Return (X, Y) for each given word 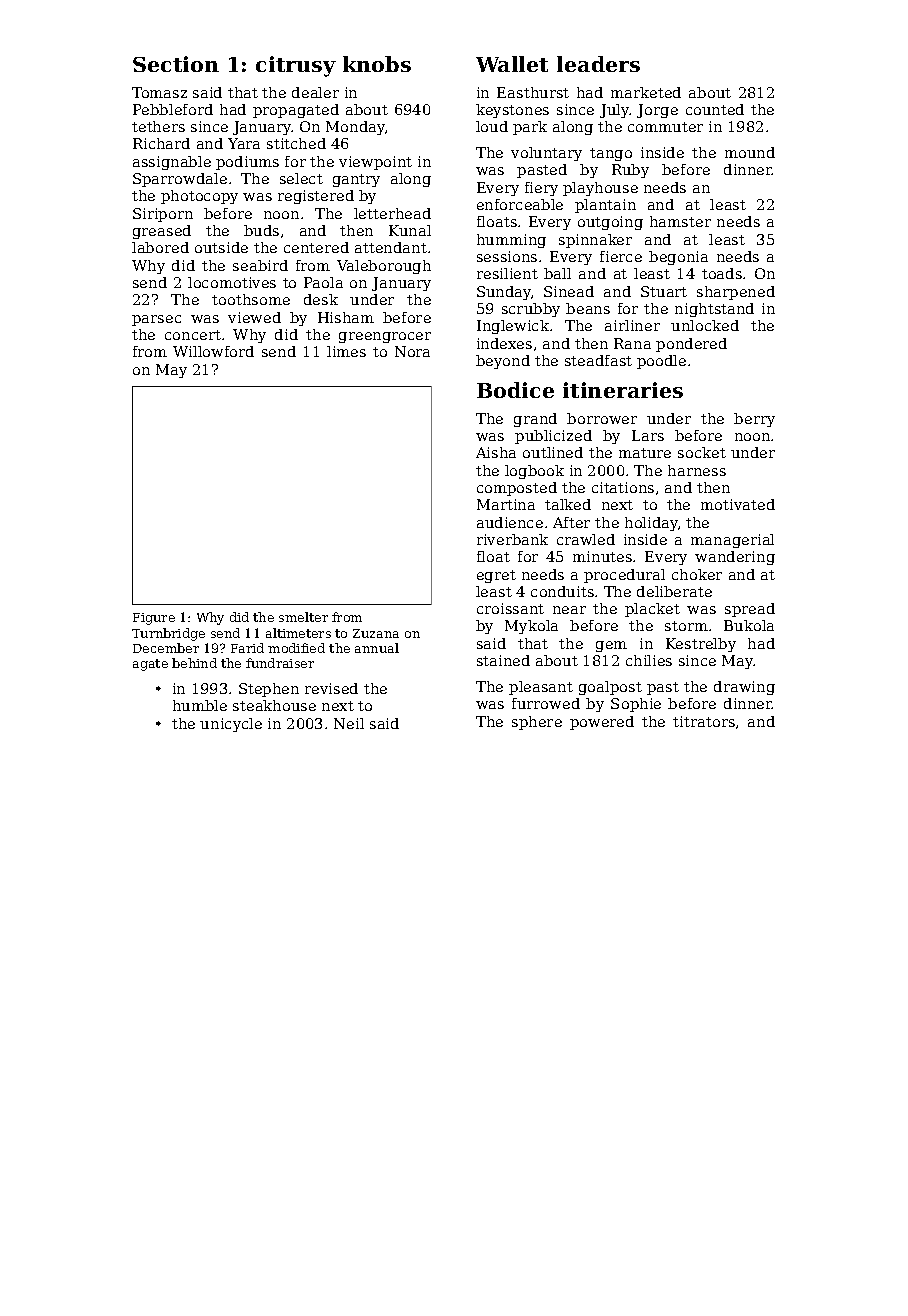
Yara (244, 143)
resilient (507, 273)
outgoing (610, 223)
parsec (156, 320)
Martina (506, 504)
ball (557, 273)
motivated (738, 504)
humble (200, 705)
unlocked (705, 325)
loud (492, 126)
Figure (154, 619)
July (615, 111)
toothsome (251, 299)
